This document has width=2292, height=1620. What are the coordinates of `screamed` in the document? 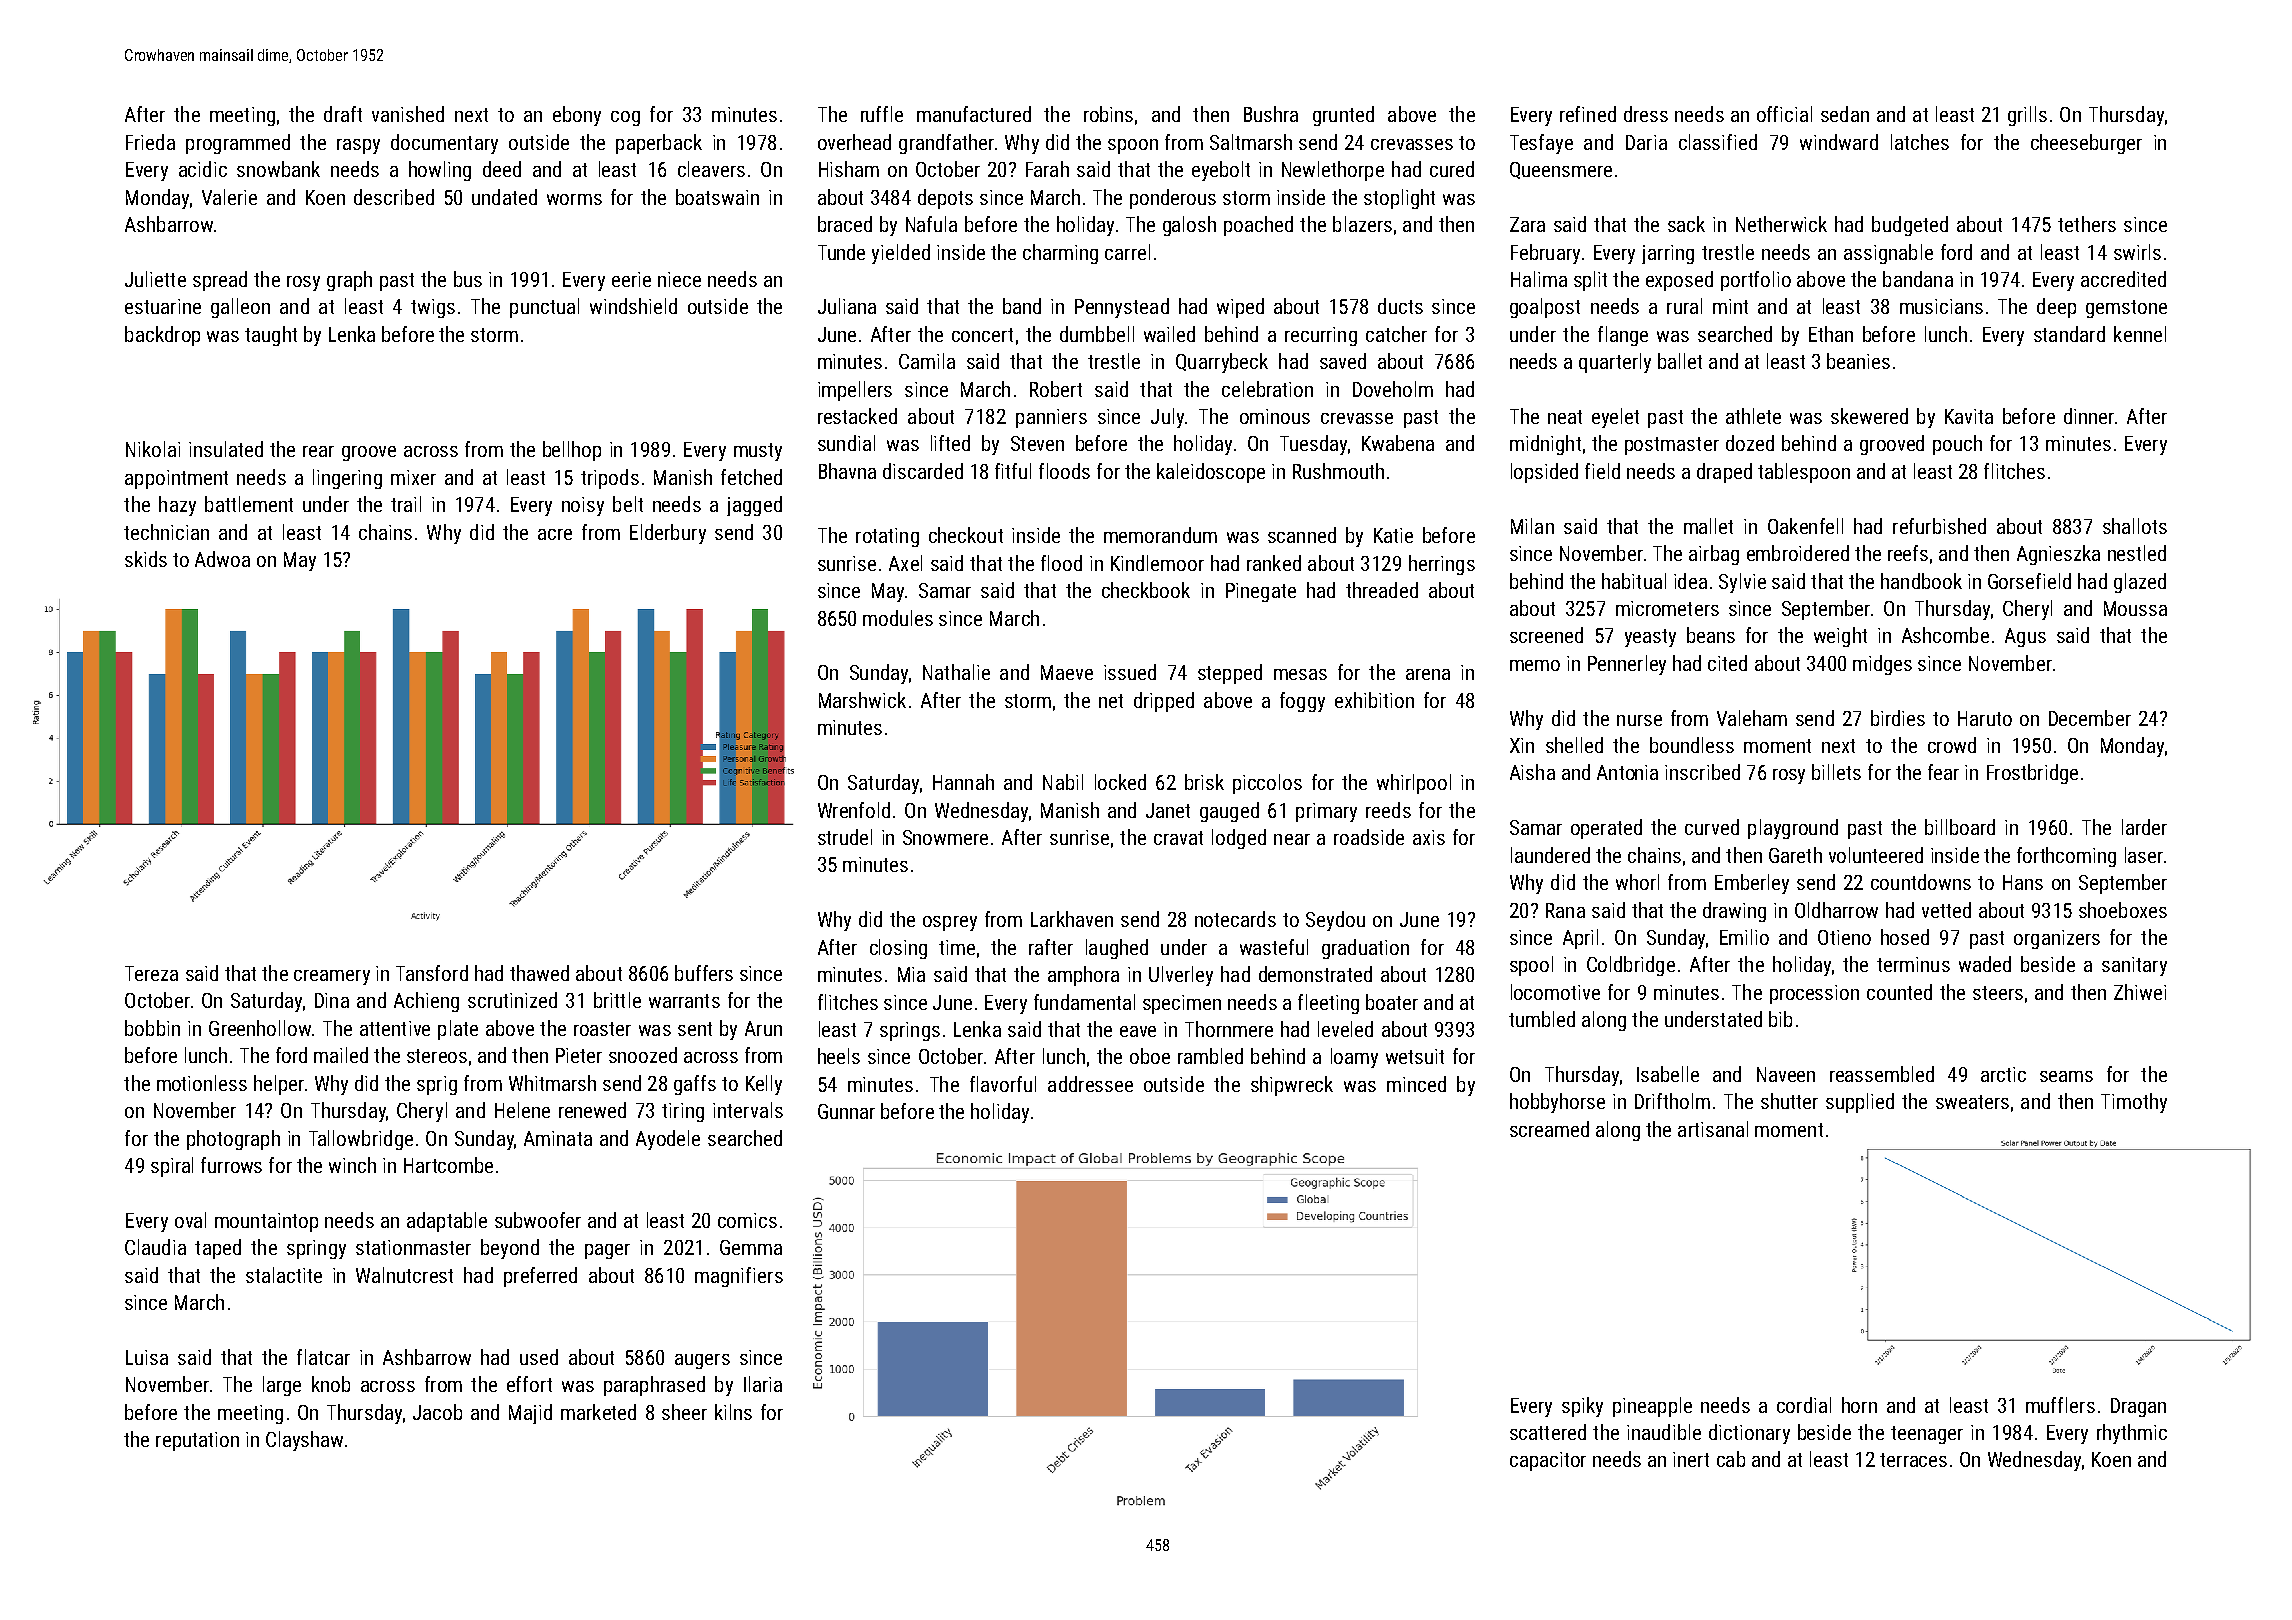 It's located at (1549, 1129).
